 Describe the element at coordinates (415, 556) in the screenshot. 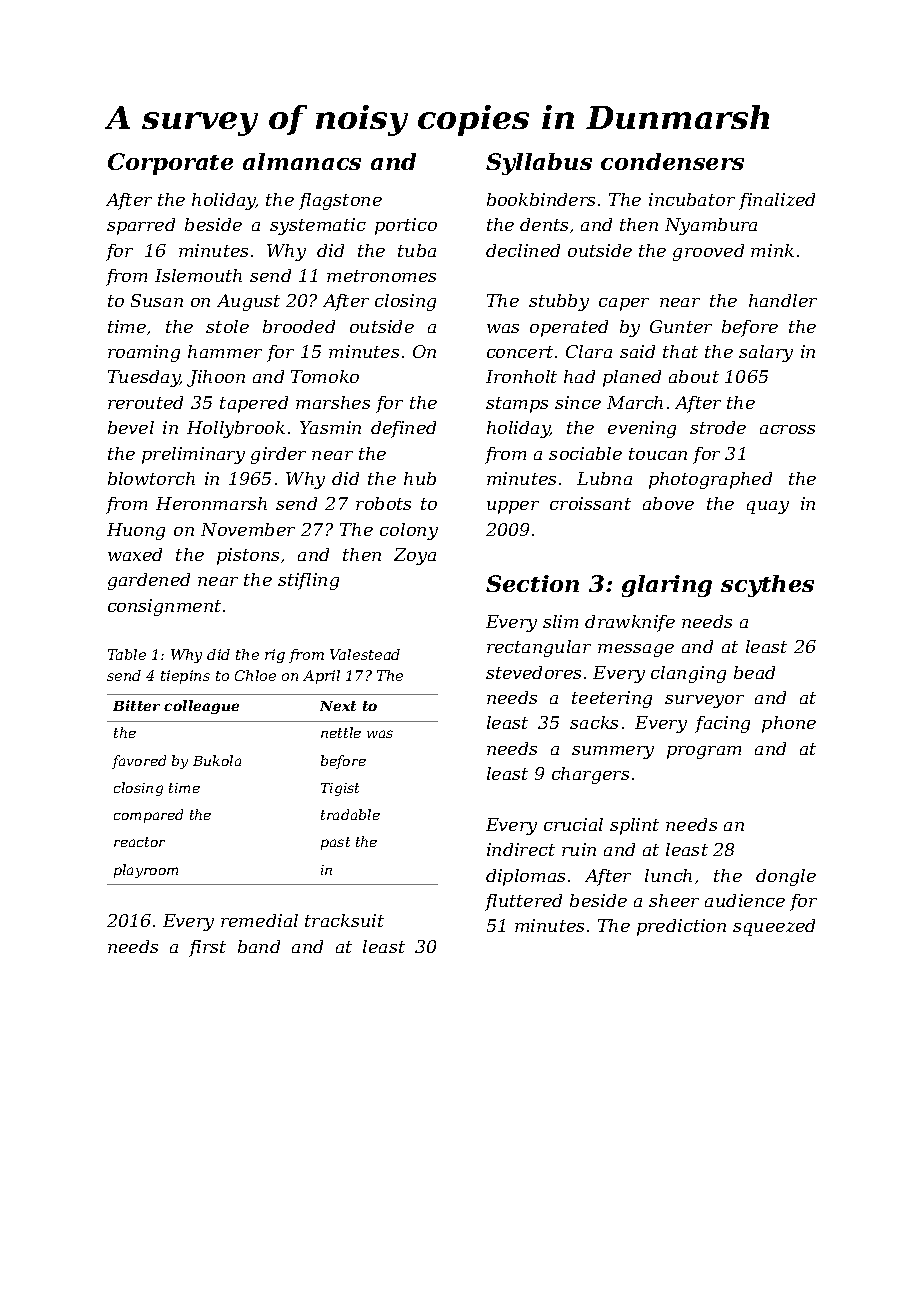

I see `Zoya` at that location.
